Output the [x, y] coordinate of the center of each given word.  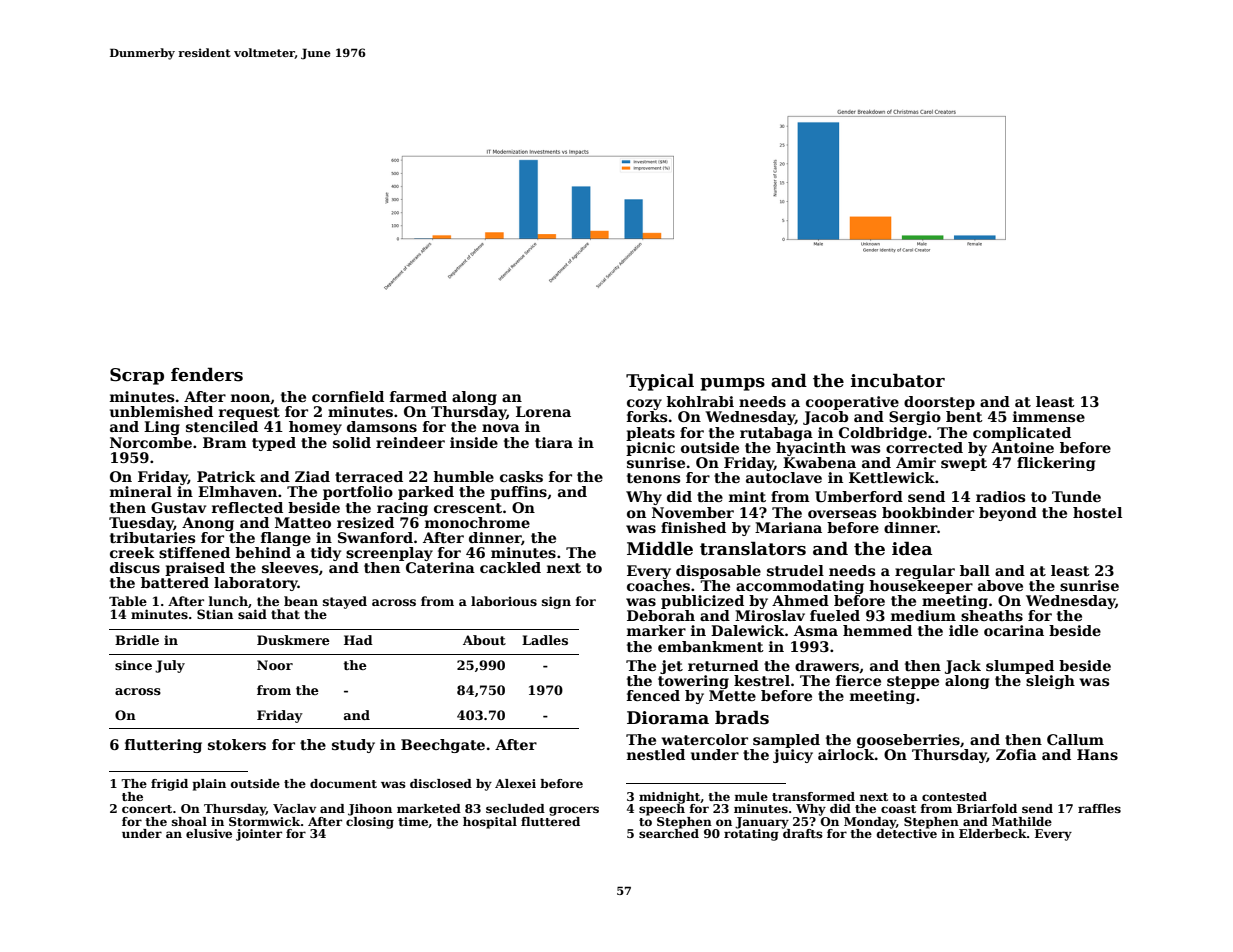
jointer [259, 835]
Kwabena [819, 462]
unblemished [161, 411]
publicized [702, 602]
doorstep [939, 403]
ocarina [1014, 630]
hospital [490, 823]
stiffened [194, 552]
